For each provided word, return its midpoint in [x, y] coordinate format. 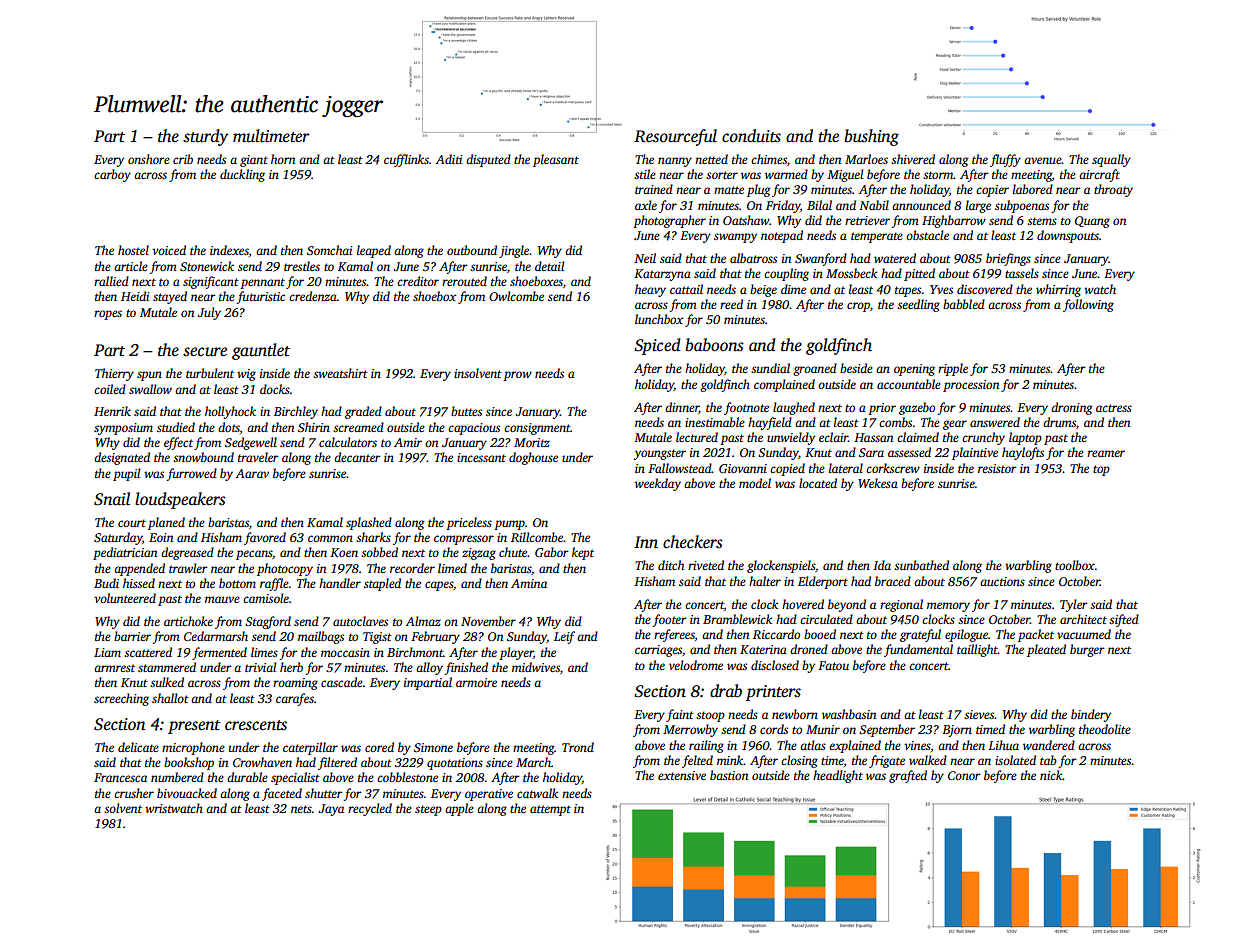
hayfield [770, 423]
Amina [529, 583]
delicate [138, 747]
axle [646, 205]
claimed [918, 437]
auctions [1002, 581]
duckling [242, 175]
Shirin [314, 427]
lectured [697, 437]
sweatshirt [340, 373]
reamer [1106, 453]
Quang [1092, 222]
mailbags [321, 637]
